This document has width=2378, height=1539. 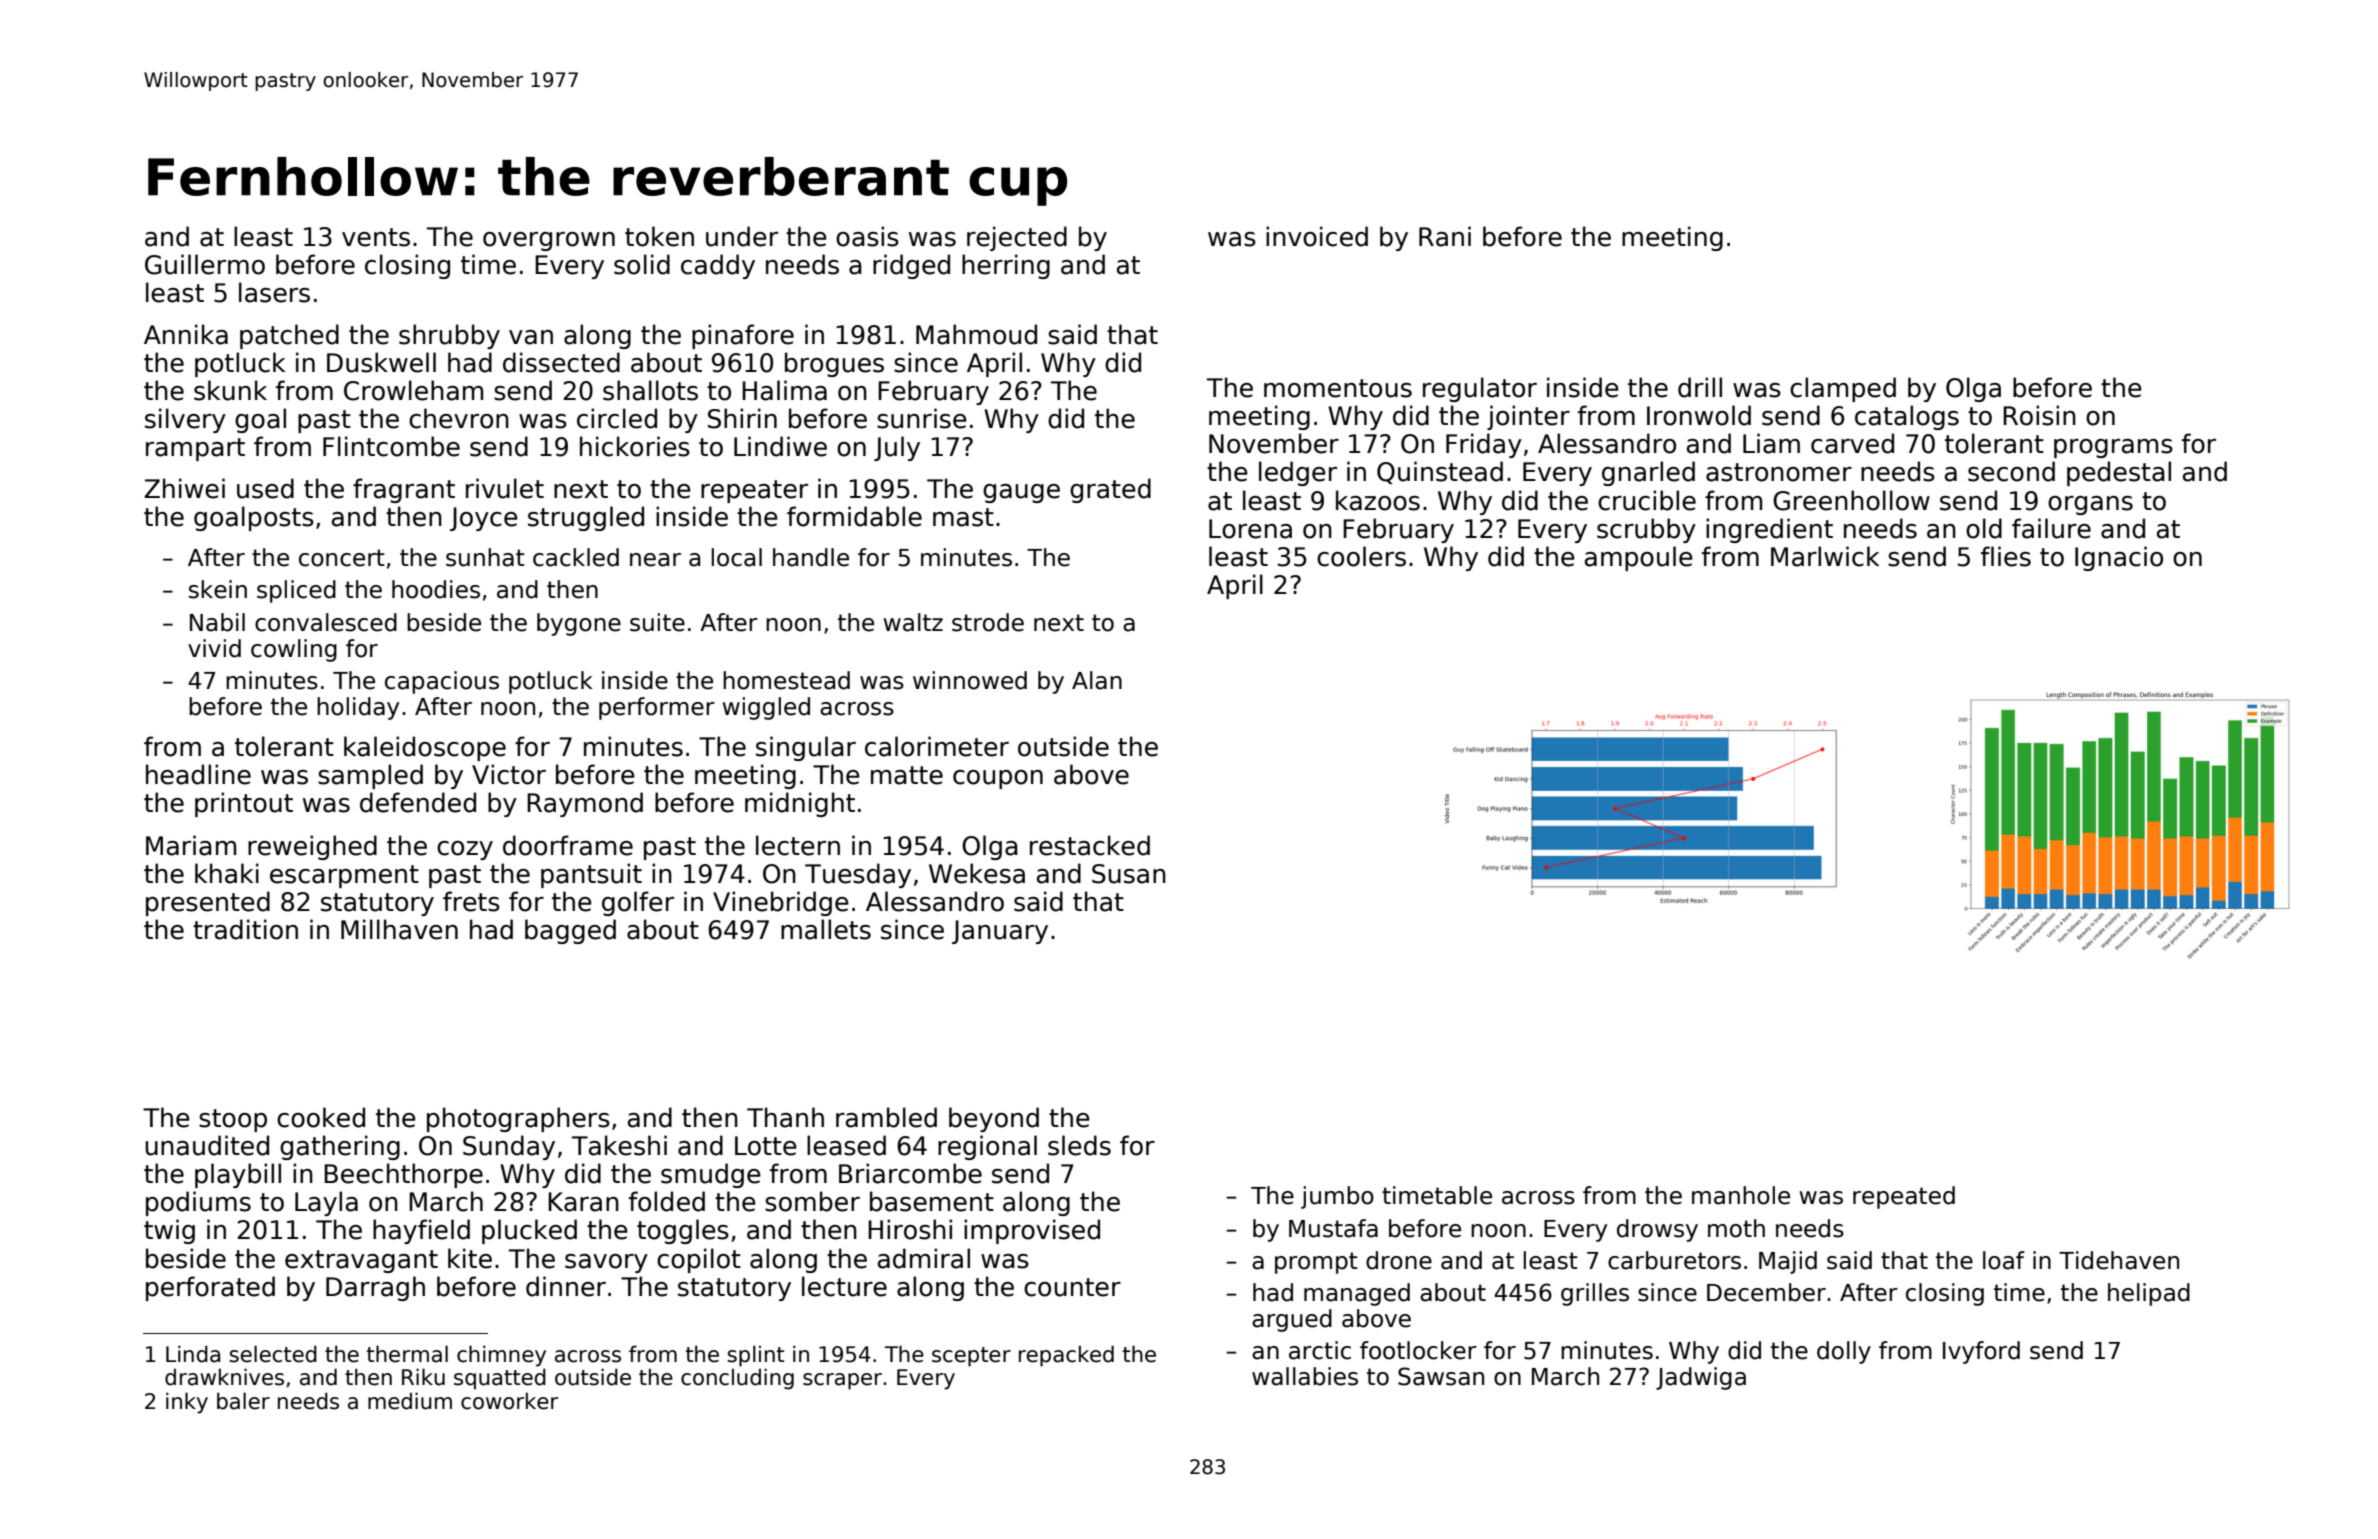 What do you see at coordinates (1129, 874) in the document?
I see `Susan` at bounding box center [1129, 874].
